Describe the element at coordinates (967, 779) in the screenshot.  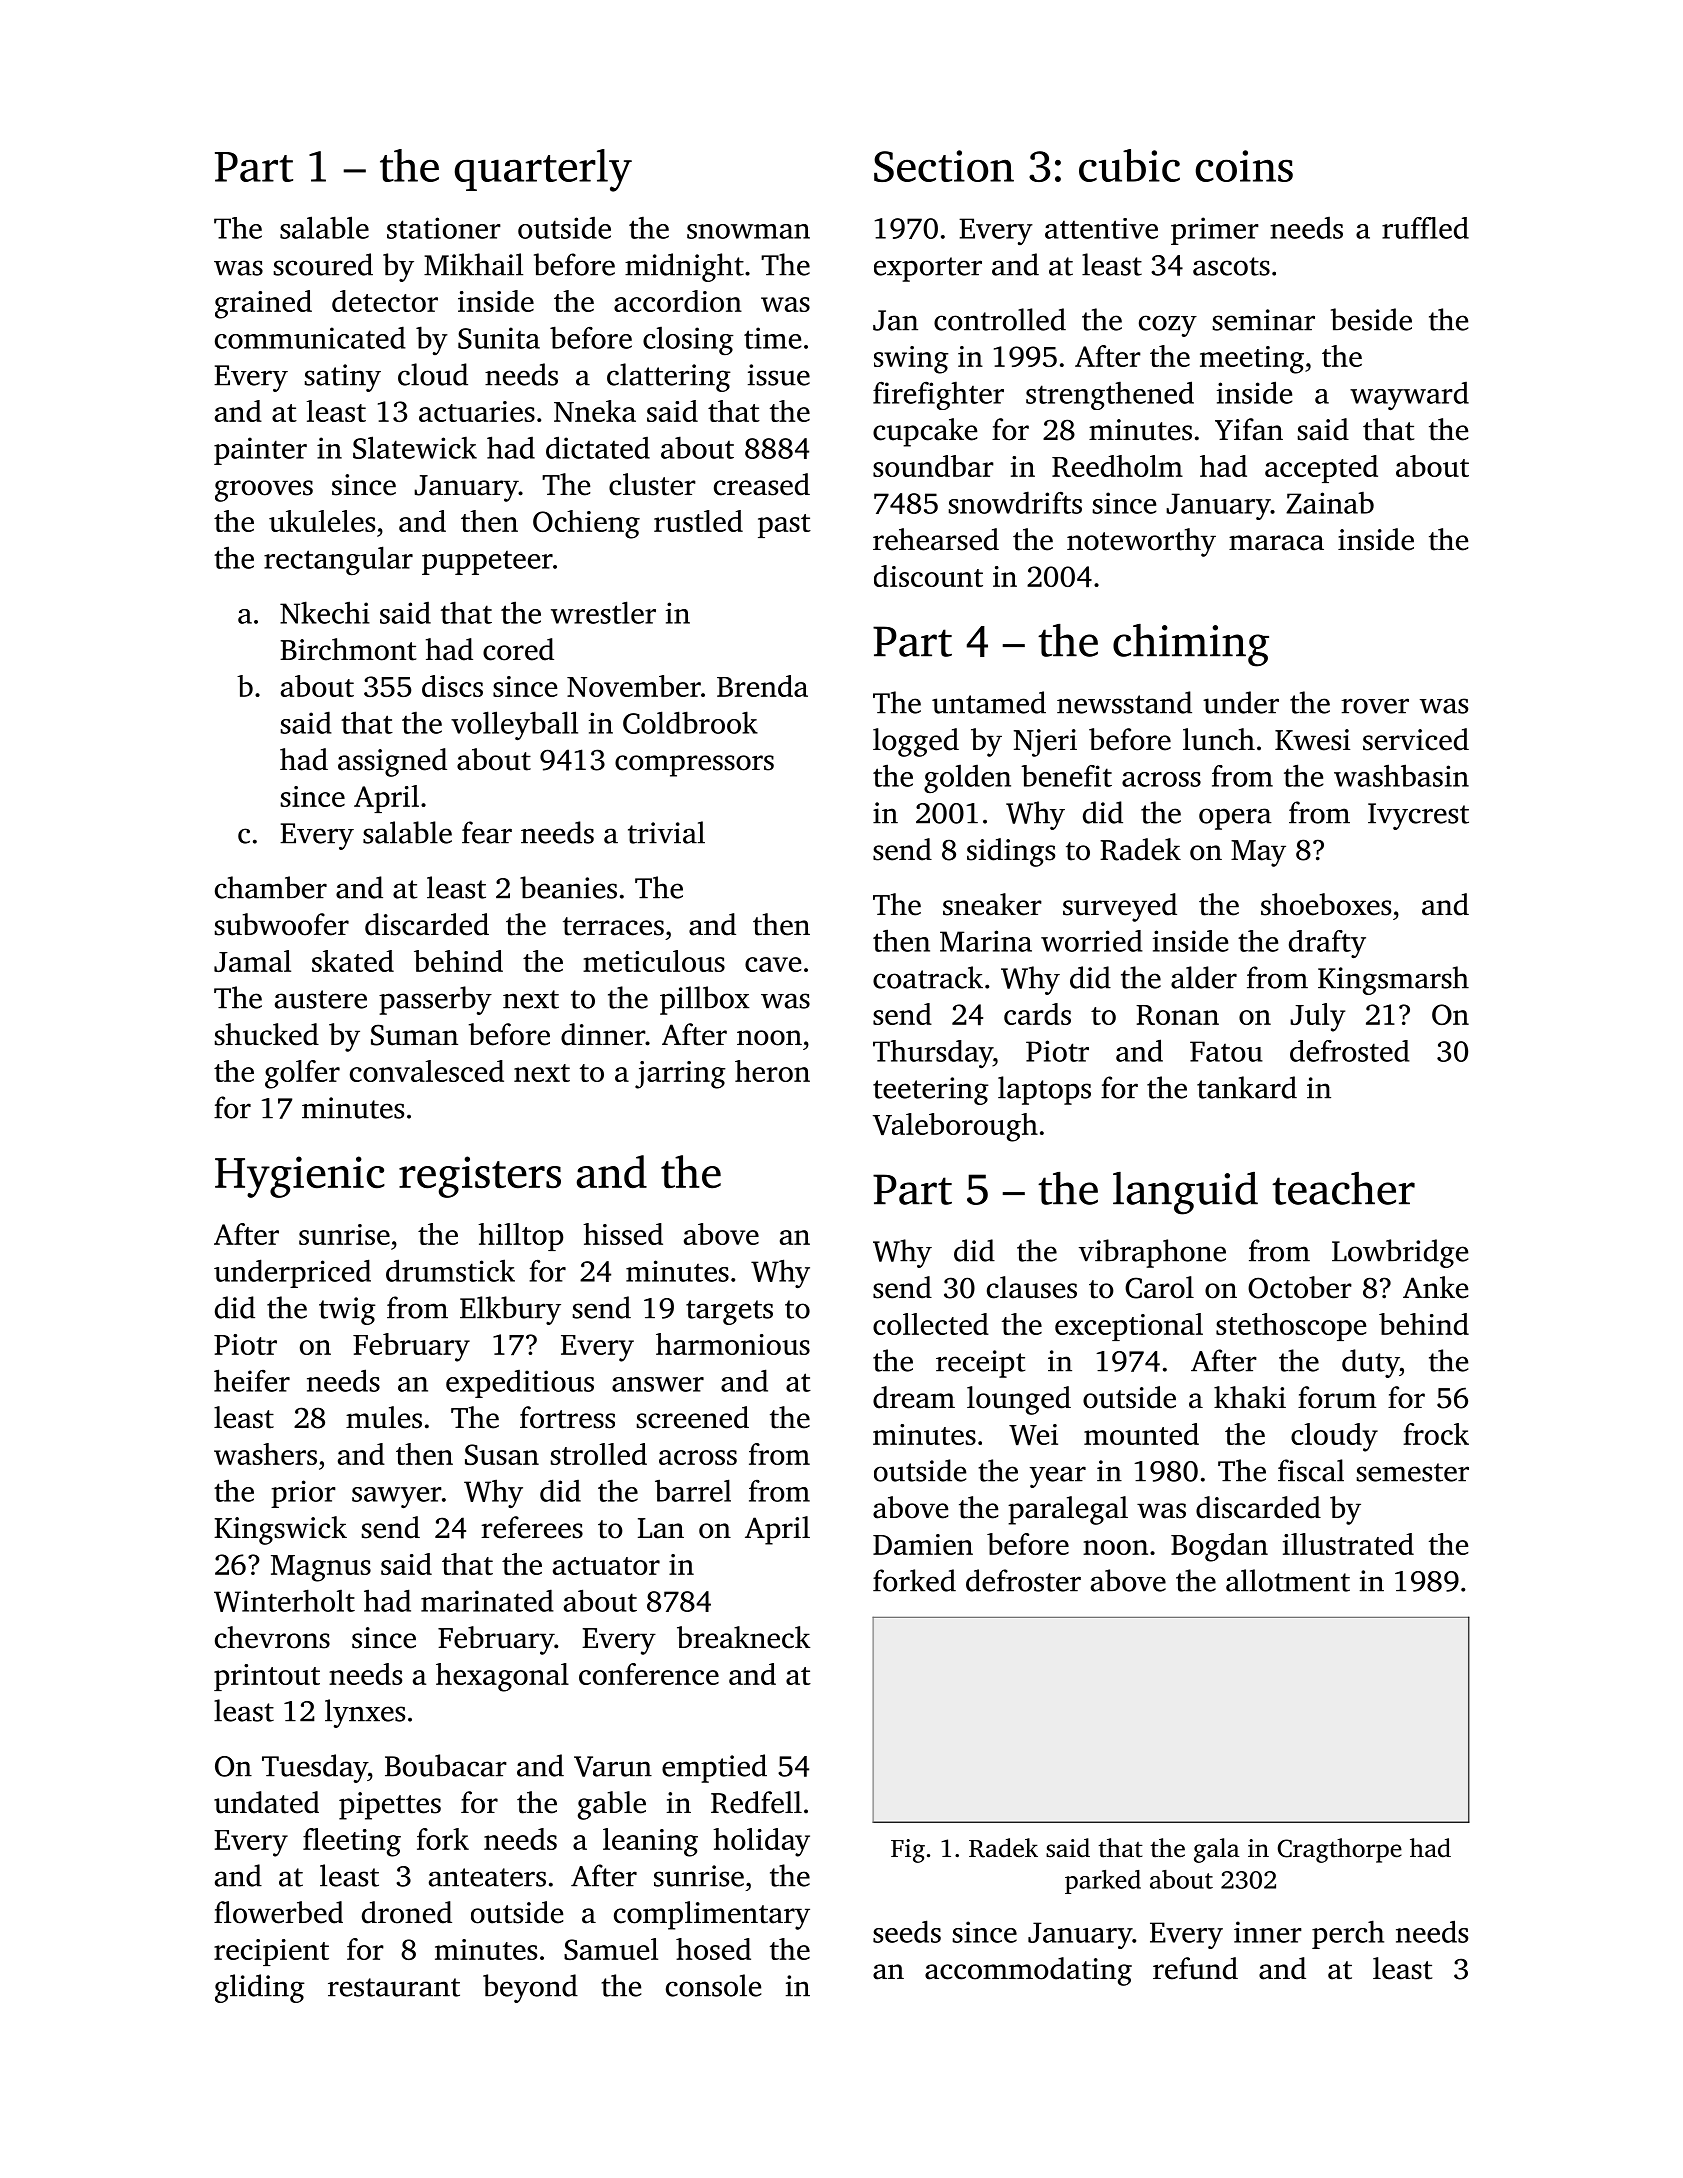
I see `golden` at that location.
